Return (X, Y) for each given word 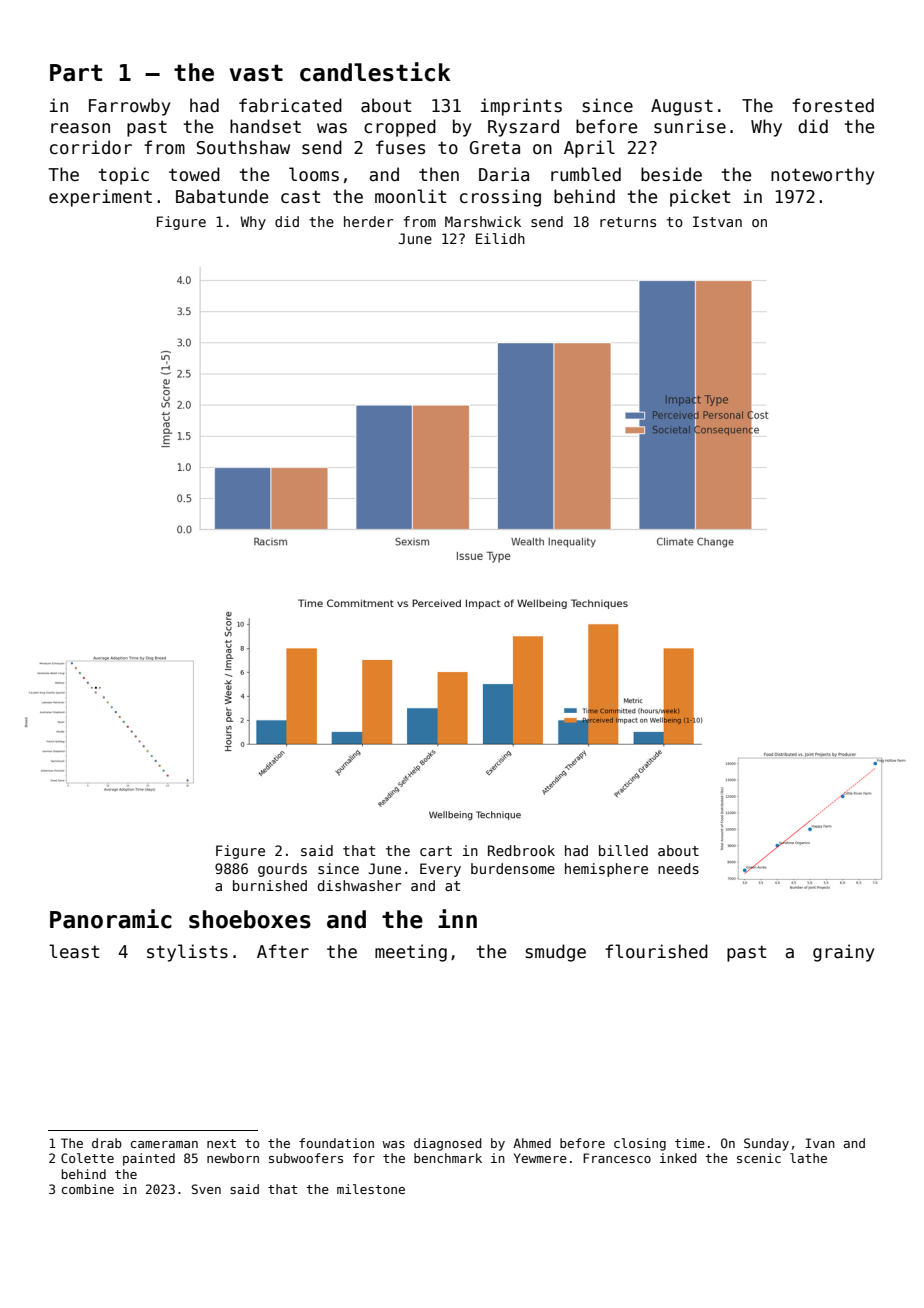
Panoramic (111, 919)
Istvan (717, 221)
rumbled (586, 174)
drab (107, 1143)
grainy (844, 953)
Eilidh (500, 238)
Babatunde (222, 196)
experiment (100, 198)
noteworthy (823, 176)
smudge (556, 953)
